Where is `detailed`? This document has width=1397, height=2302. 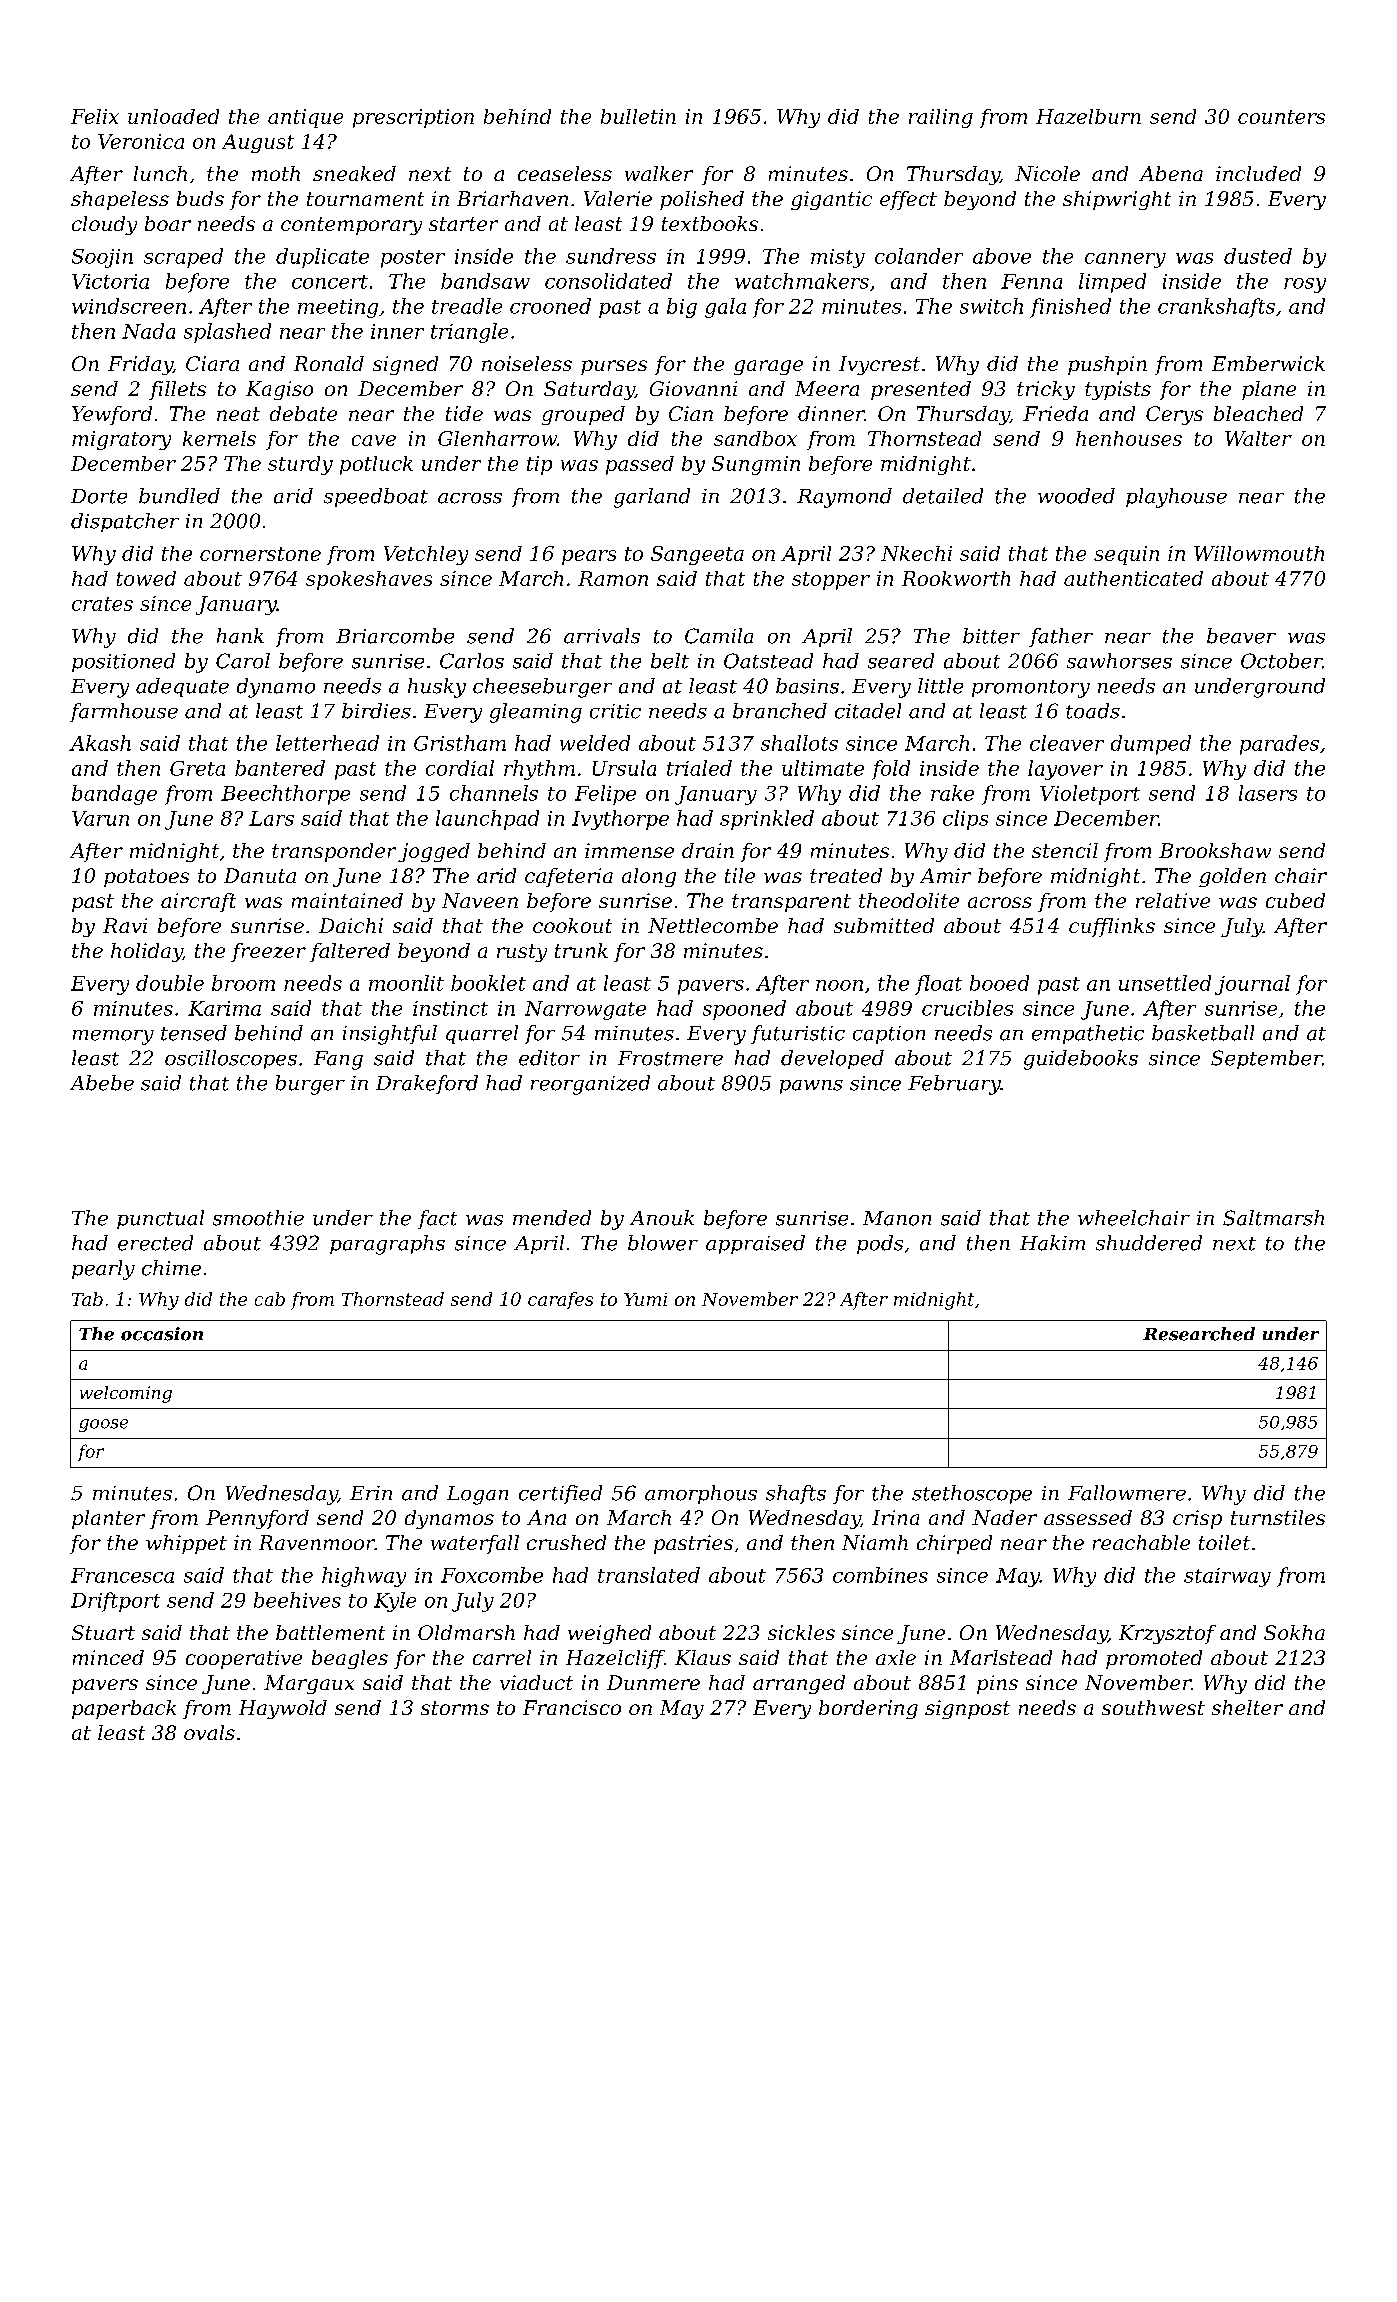 detailed is located at coordinates (943, 496).
